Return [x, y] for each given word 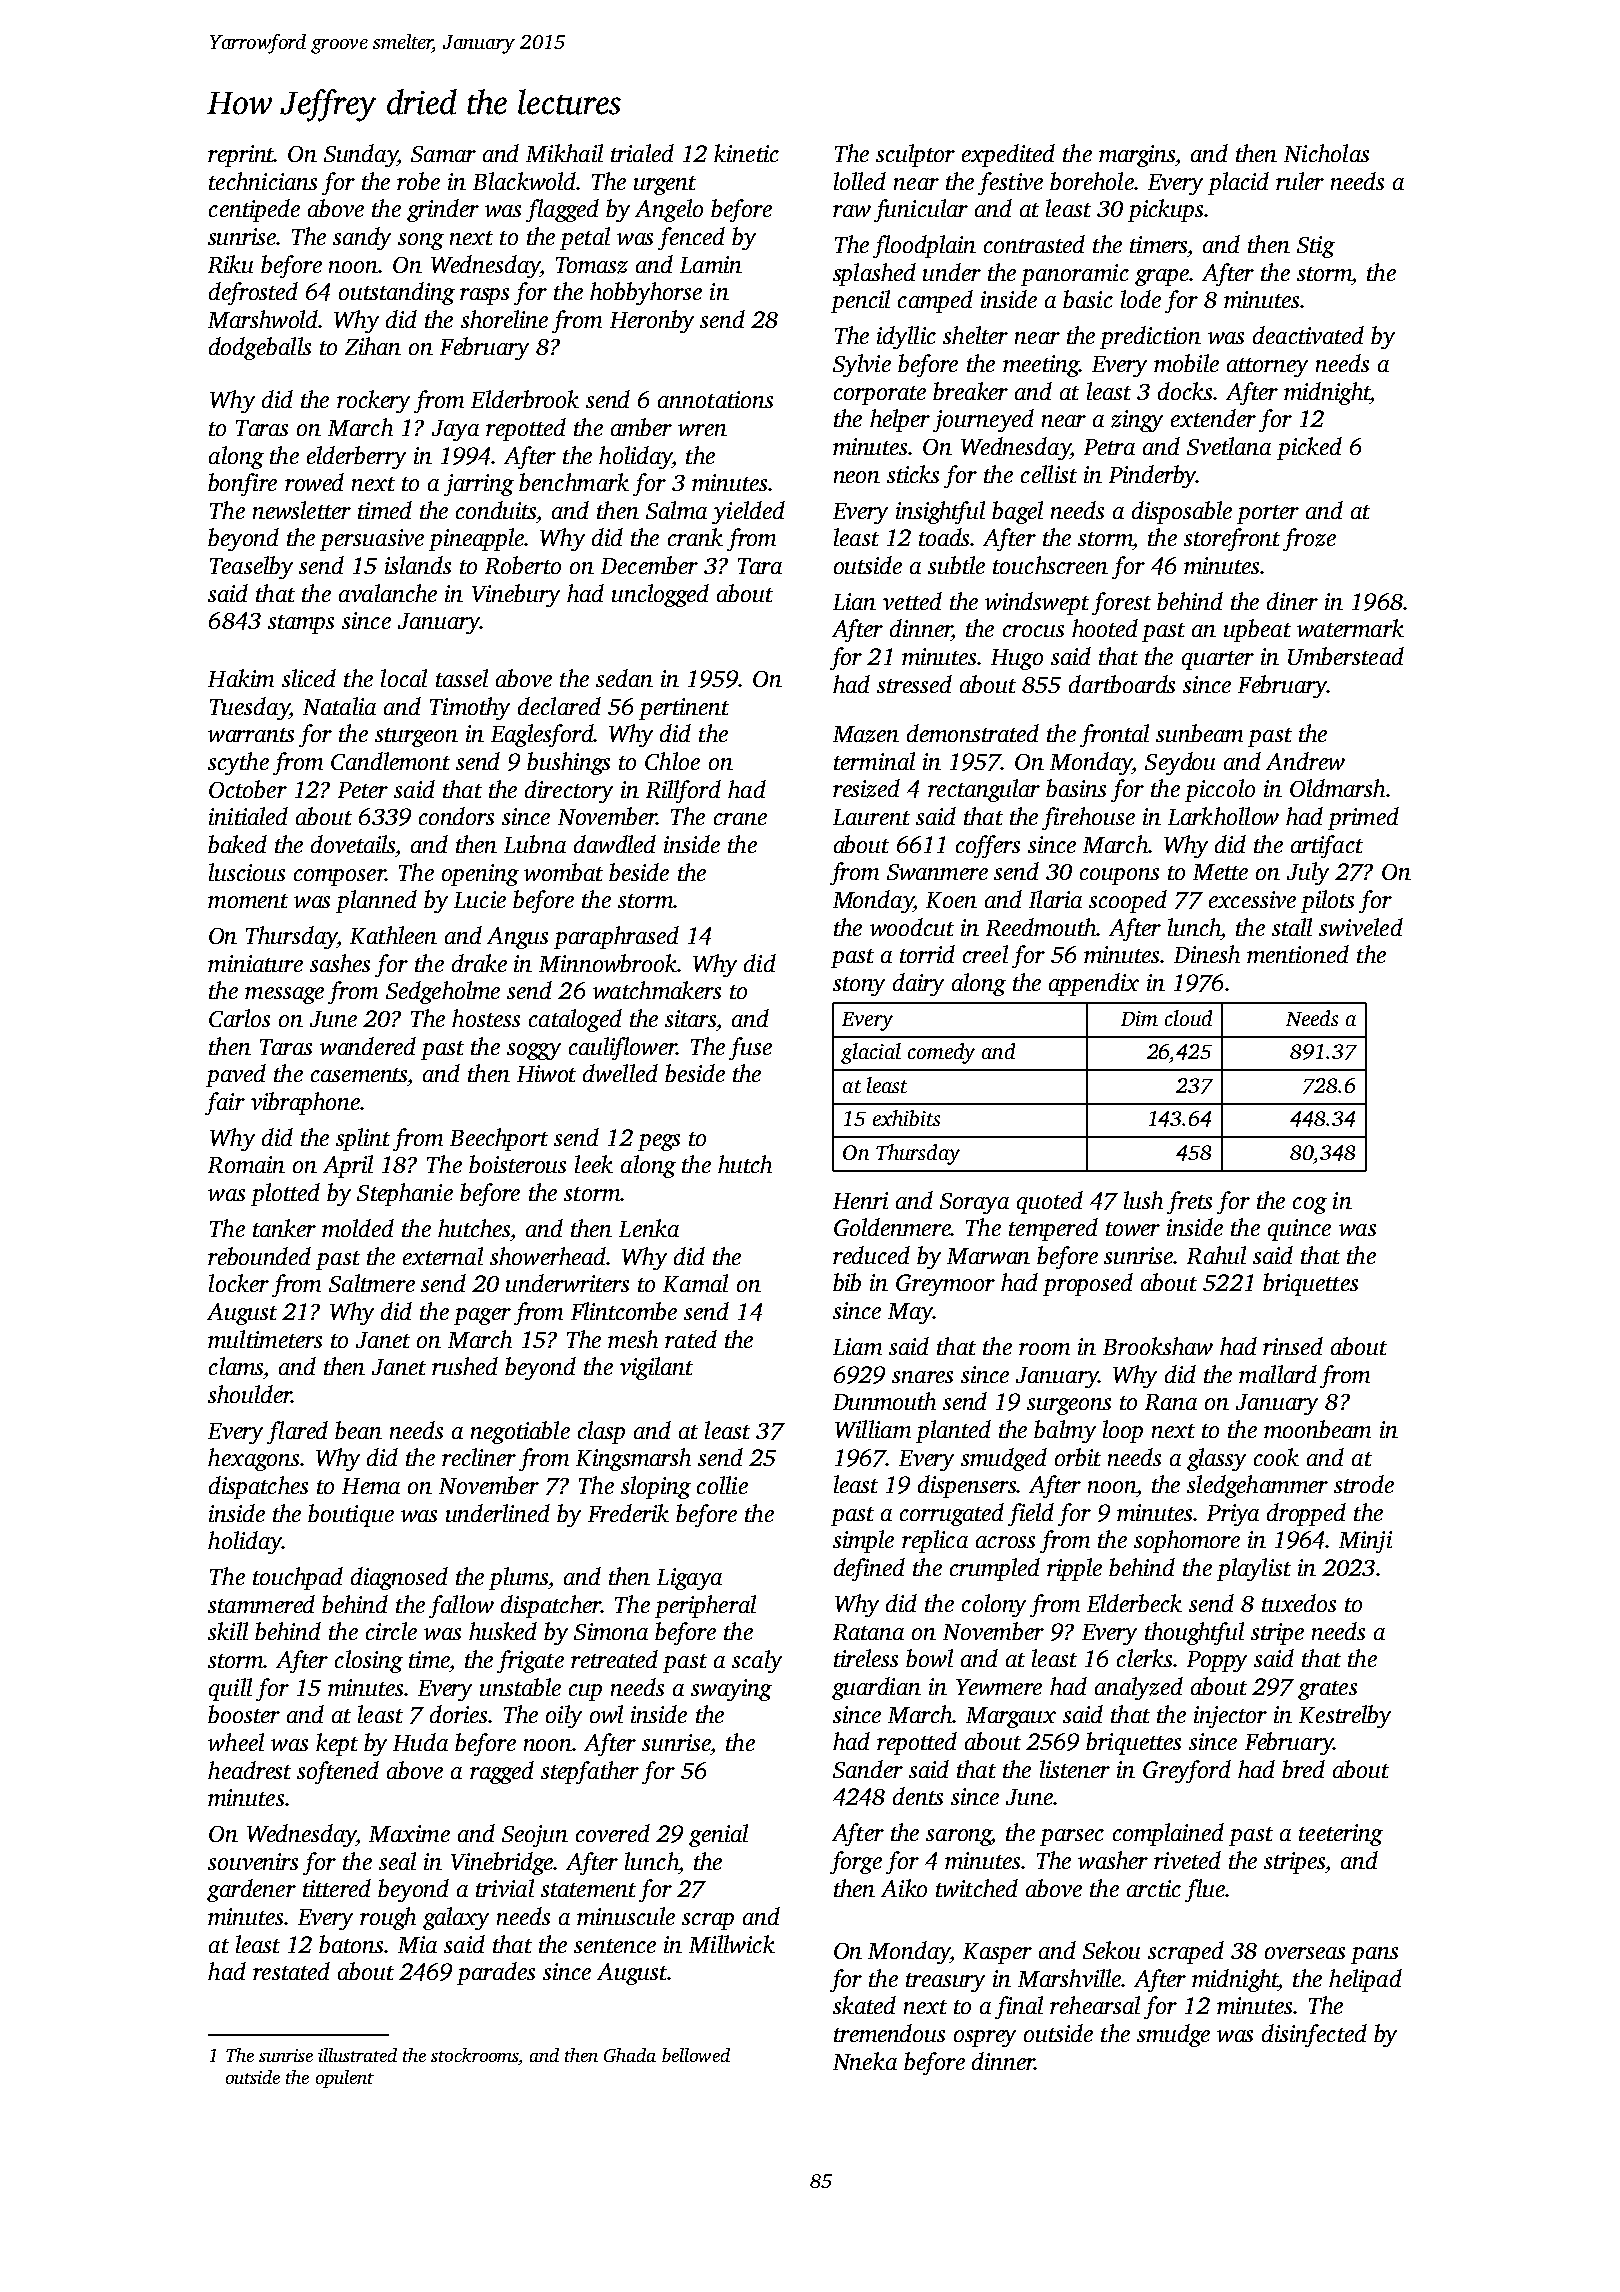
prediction [1150, 337]
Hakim [241, 678]
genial [718, 1835]
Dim [1139, 1018]
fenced [691, 238]
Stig [1316, 247]
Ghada [630, 2055]
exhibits [906, 1118]
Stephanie [405, 1194]
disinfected [1314, 2035]
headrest [249, 1770]
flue [1205, 1890]
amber [641, 427]
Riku [230, 264]
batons [352, 1944]
